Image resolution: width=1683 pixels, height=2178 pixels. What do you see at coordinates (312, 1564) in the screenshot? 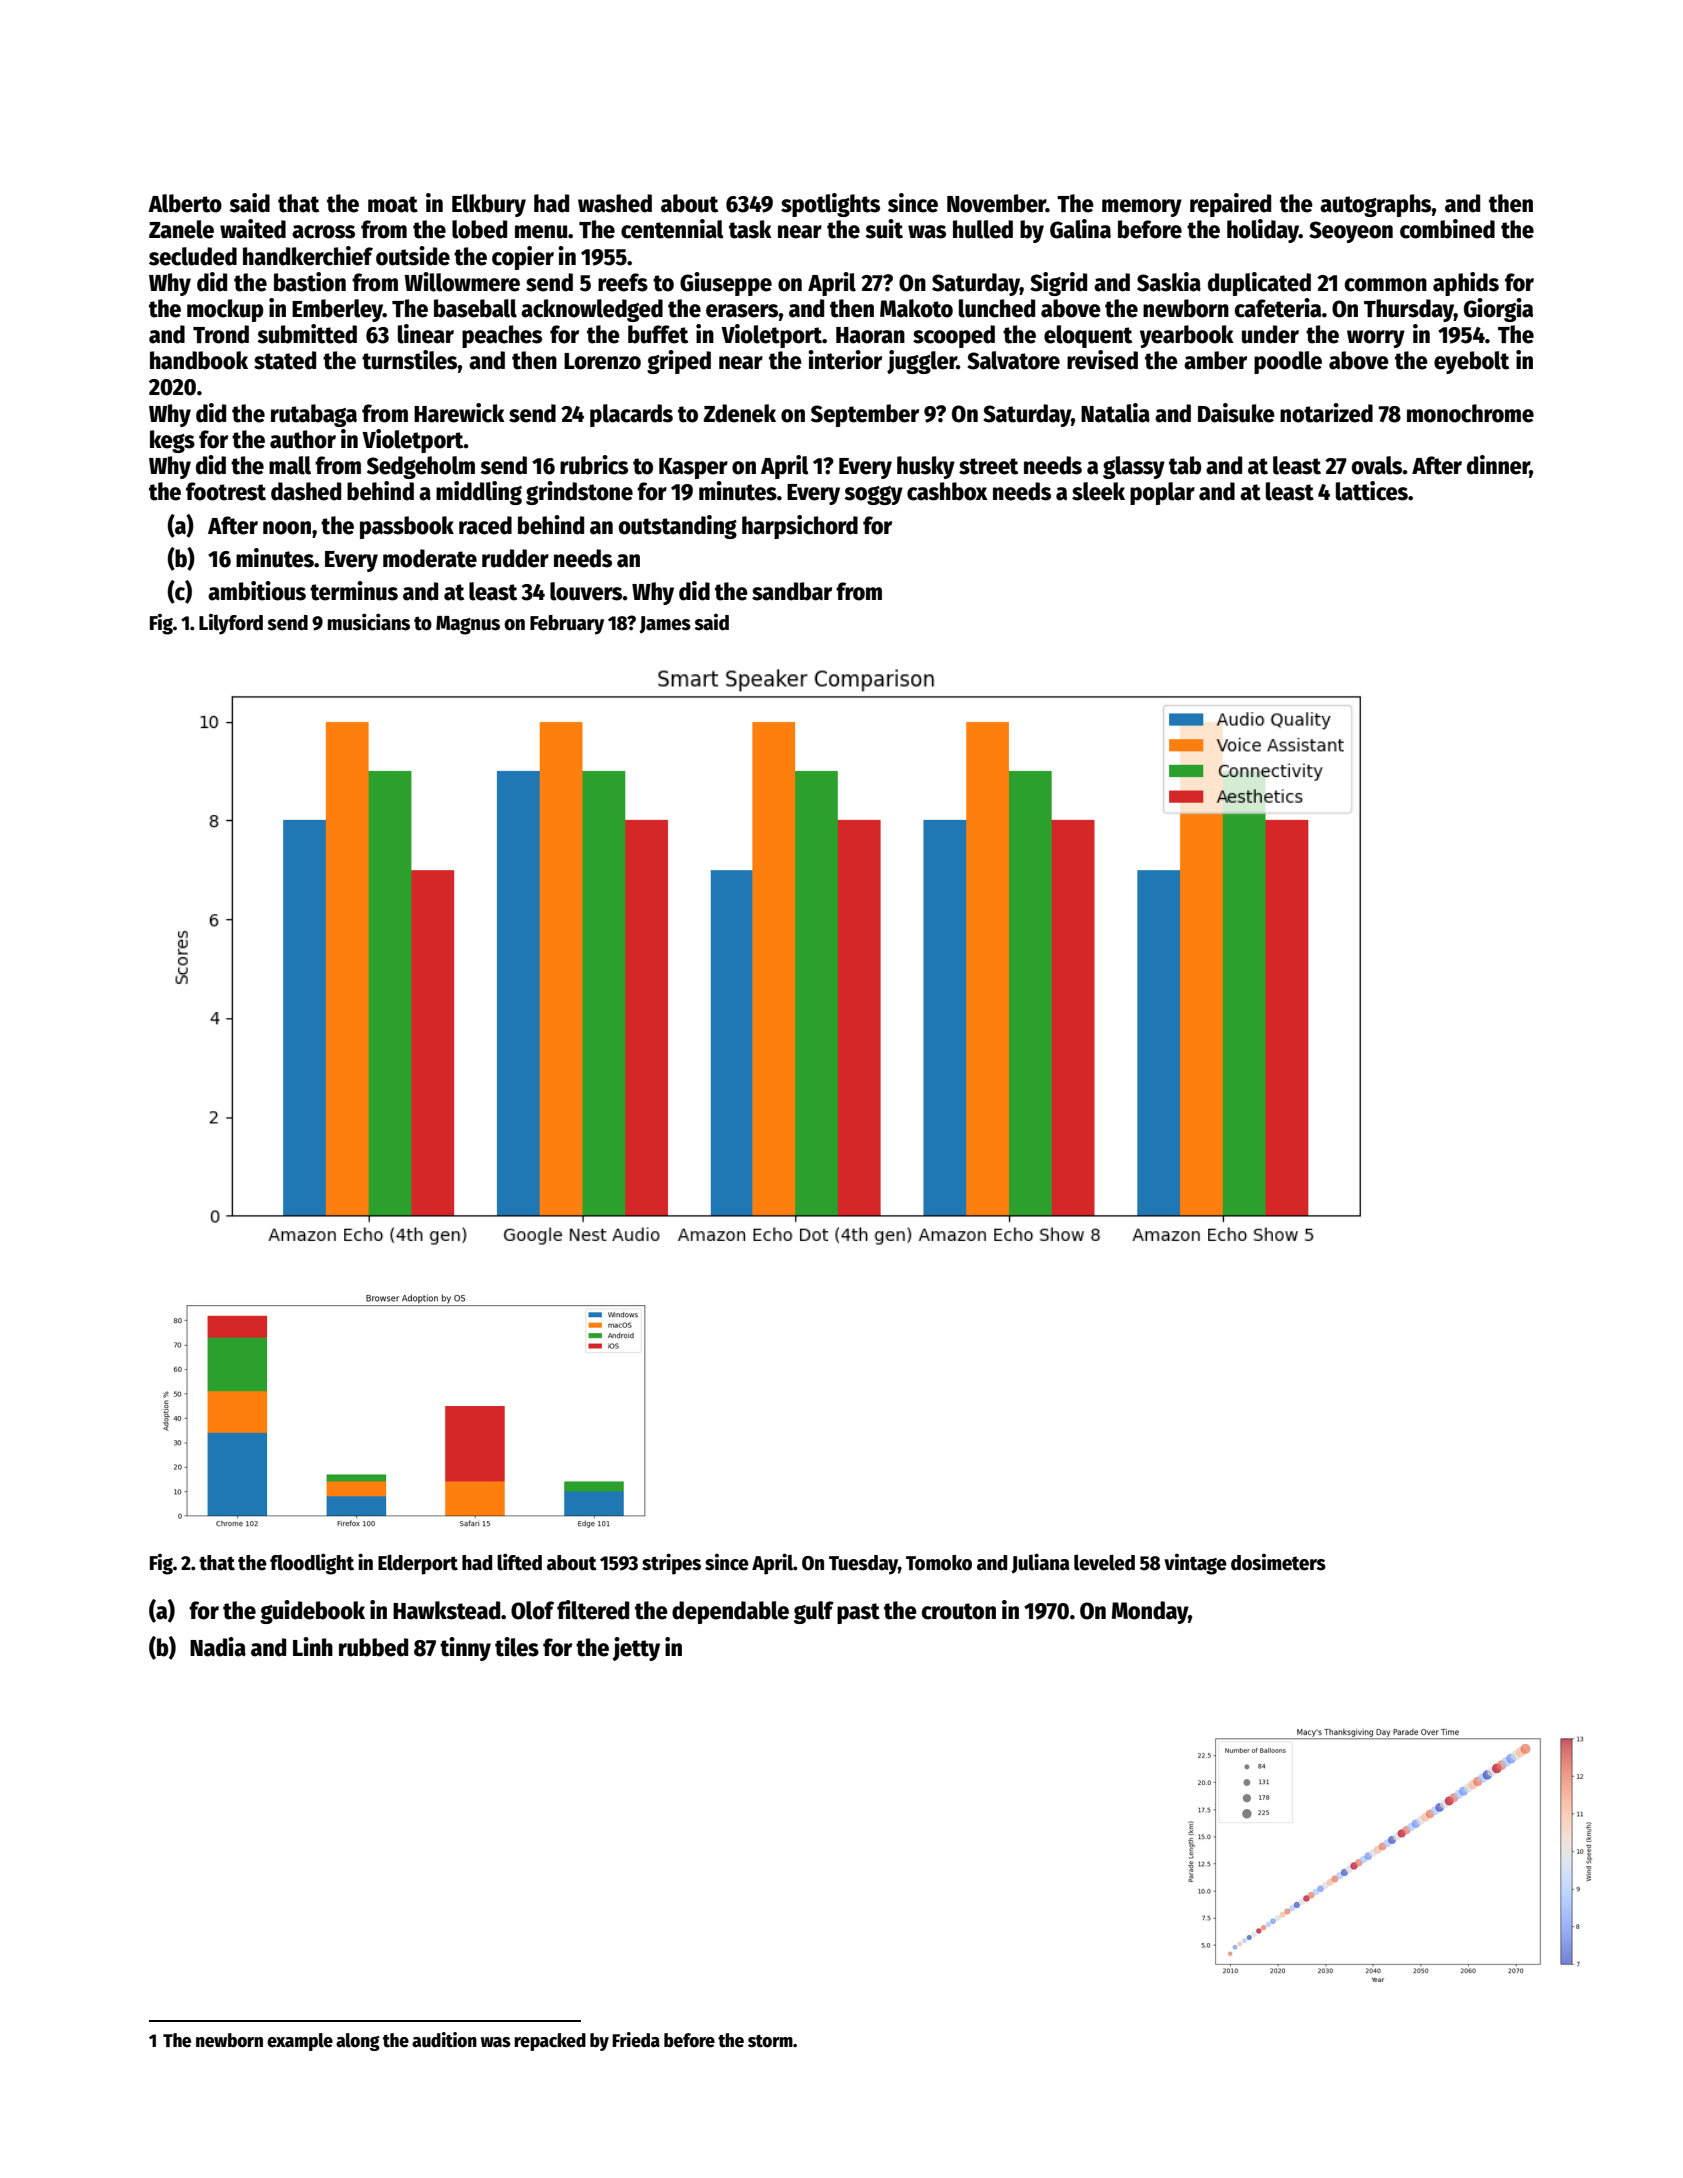
I see `floodlight` at bounding box center [312, 1564].
